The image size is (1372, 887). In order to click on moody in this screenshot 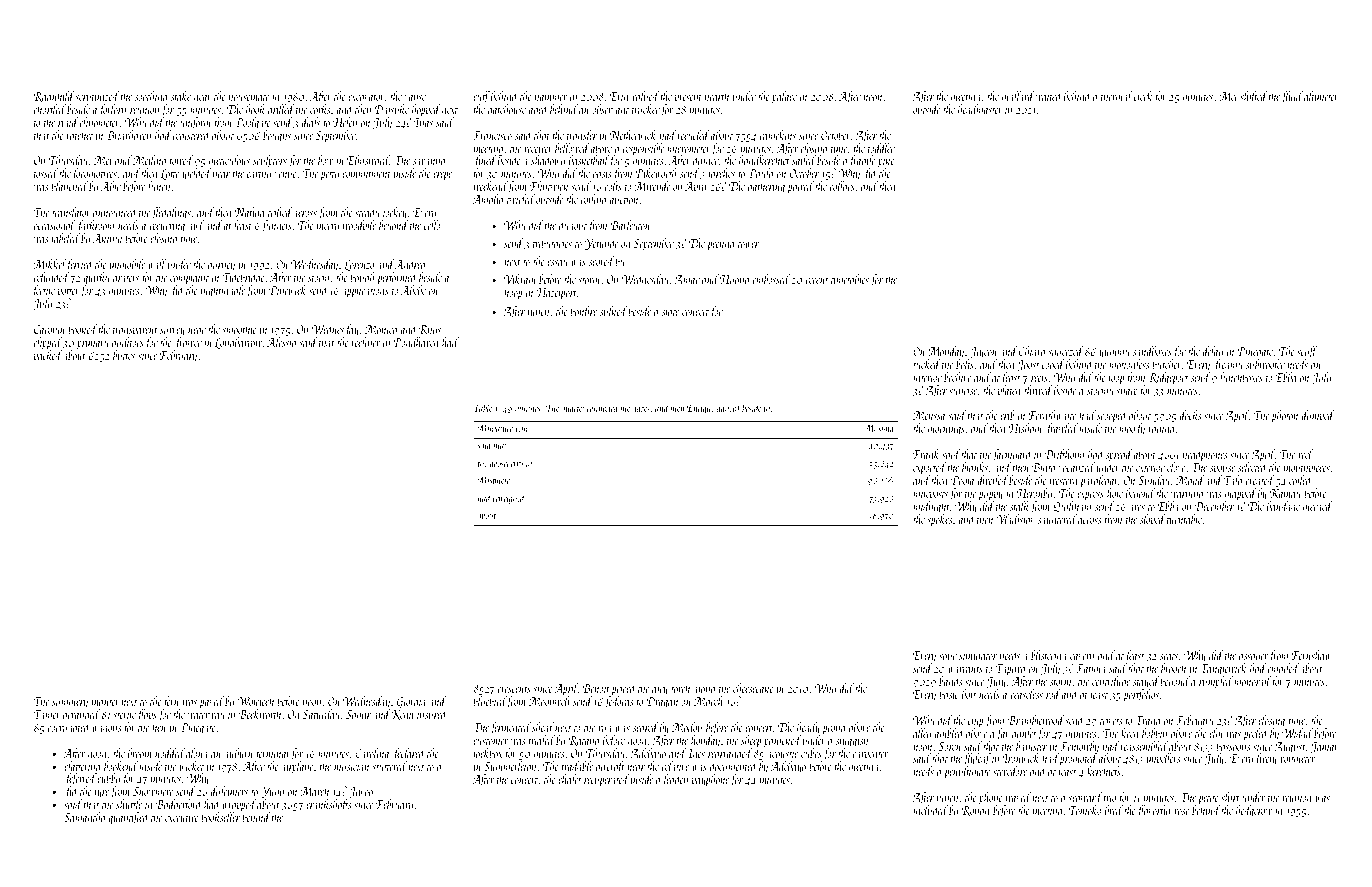, I will do `click(1132, 430)`.
